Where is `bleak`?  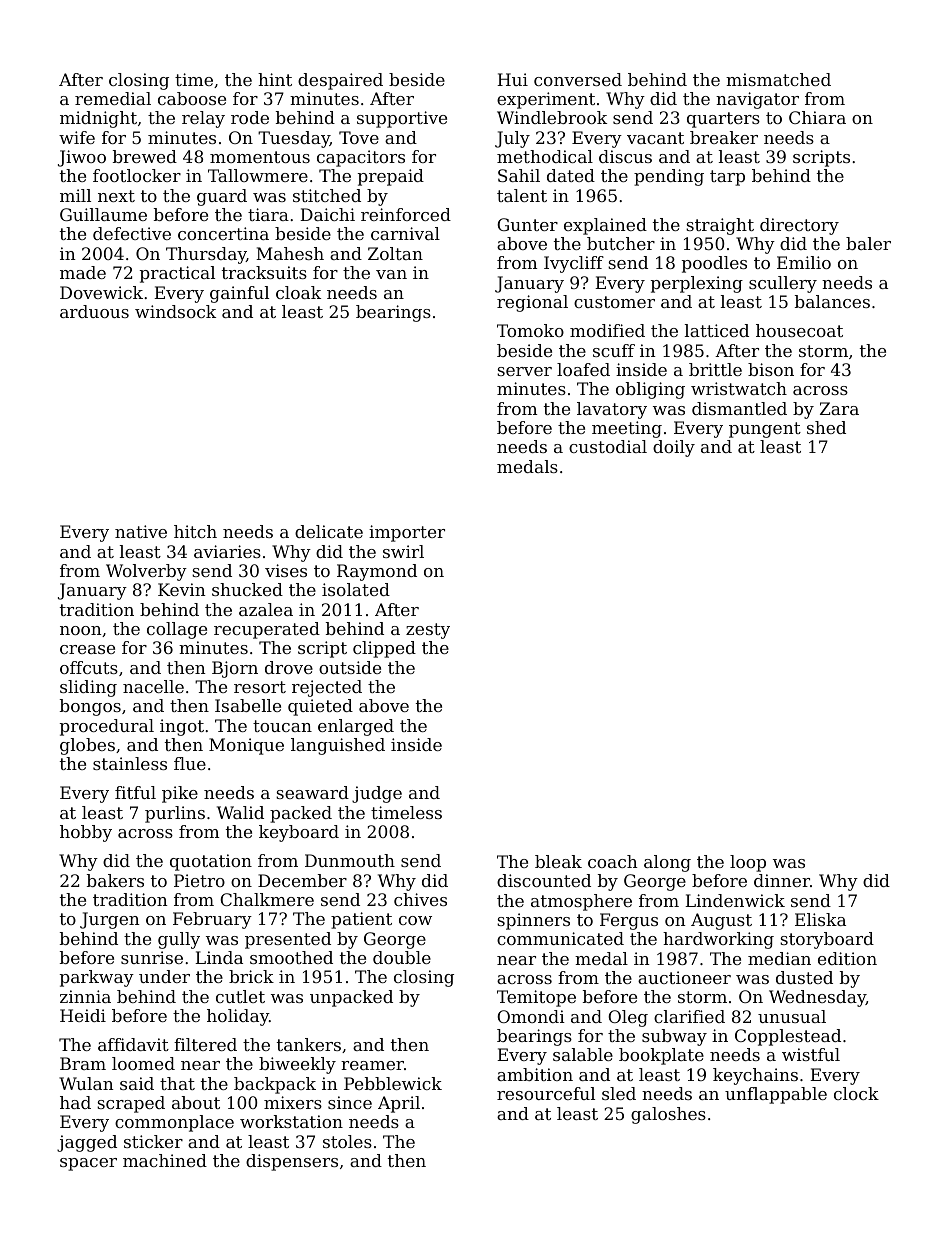 bleak is located at coordinates (558, 861).
